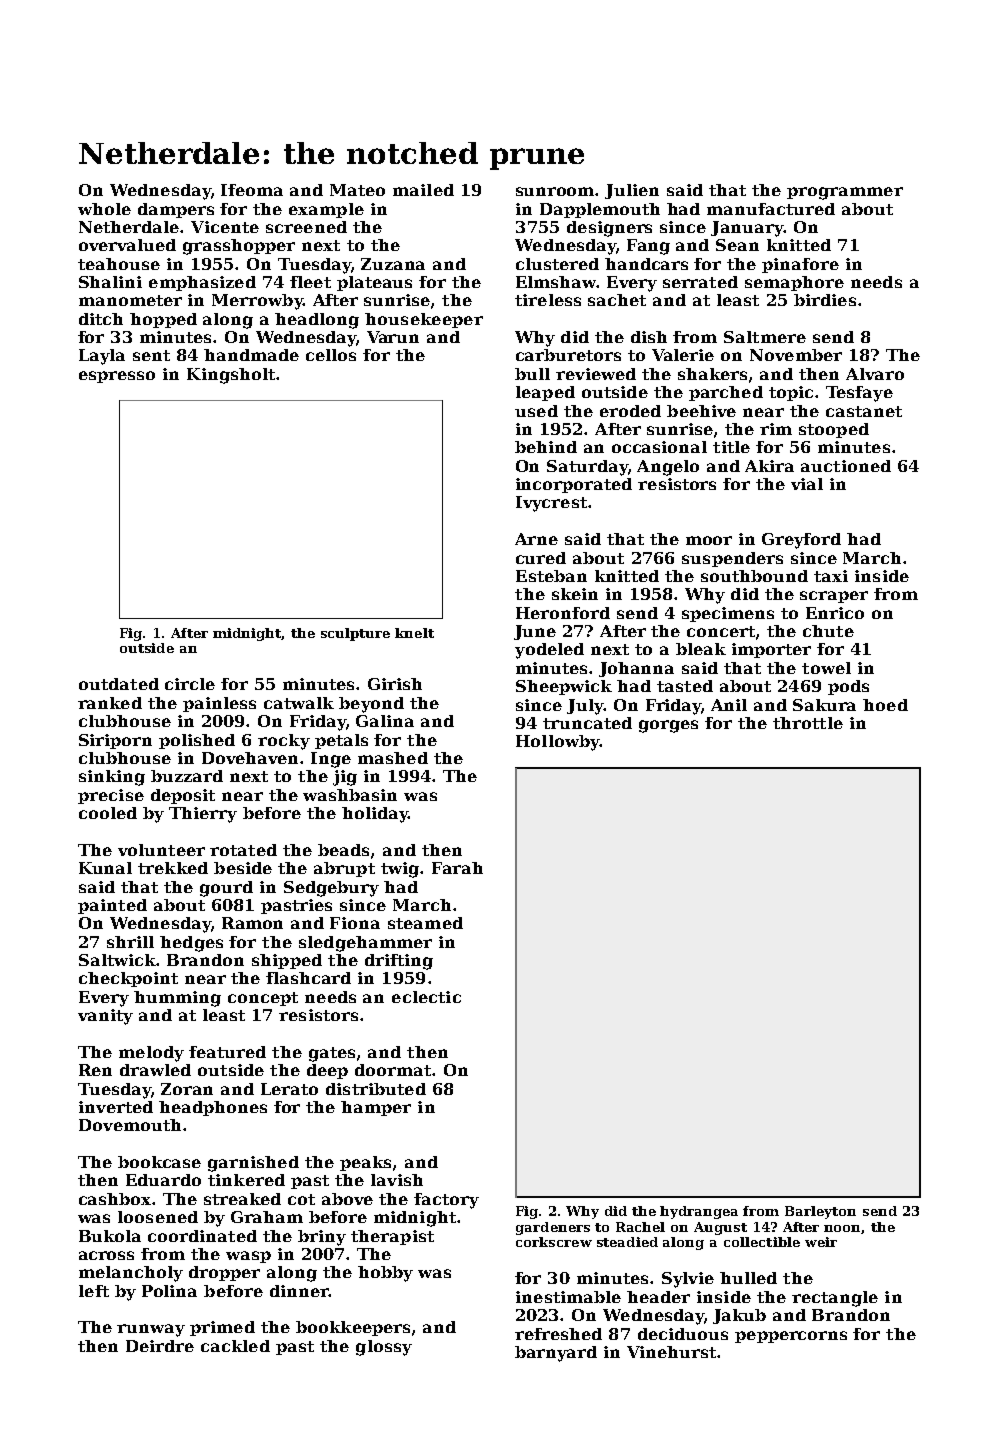  I want to click on truncated, so click(587, 723).
